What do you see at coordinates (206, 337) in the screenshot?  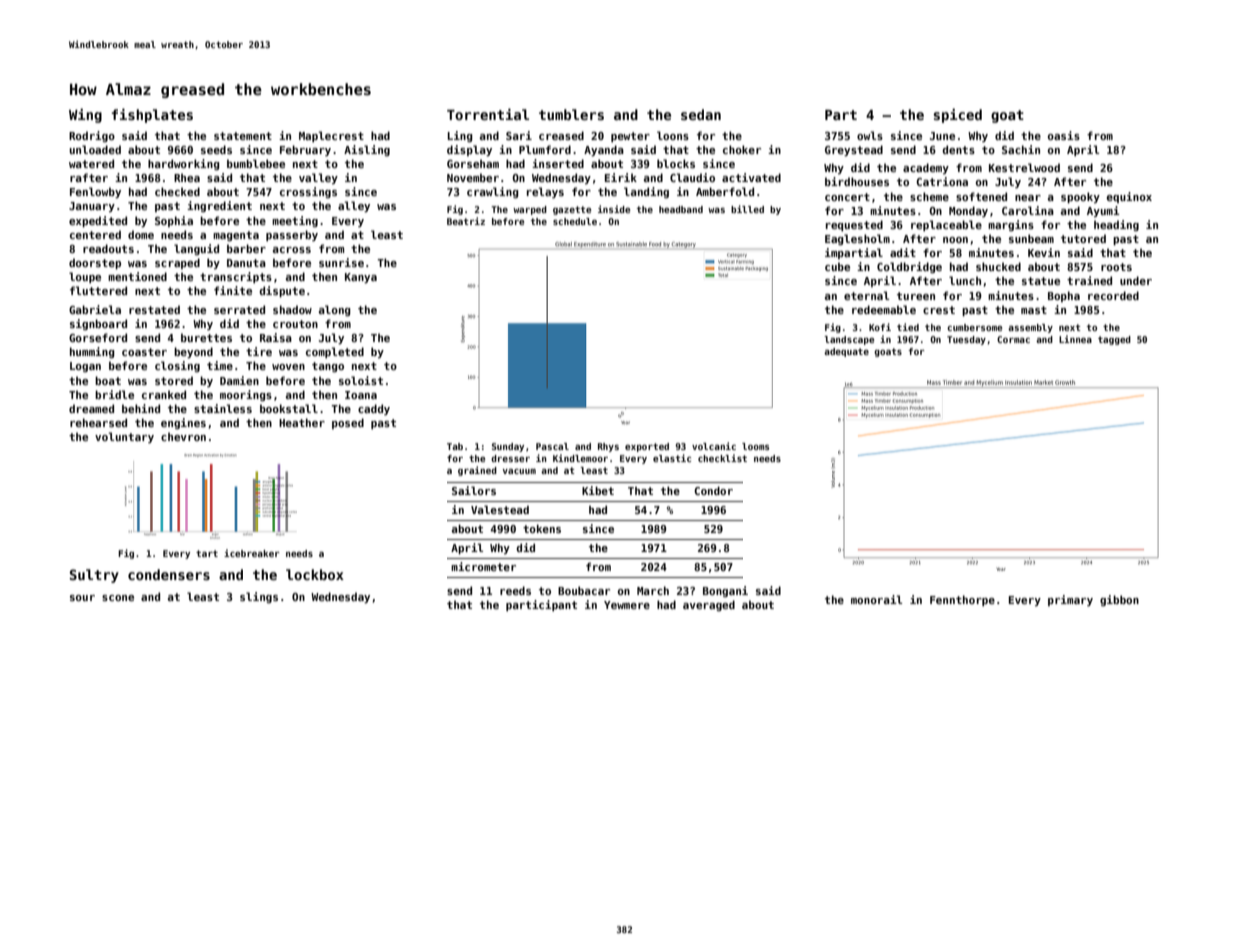 I see `burettes` at bounding box center [206, 337].
